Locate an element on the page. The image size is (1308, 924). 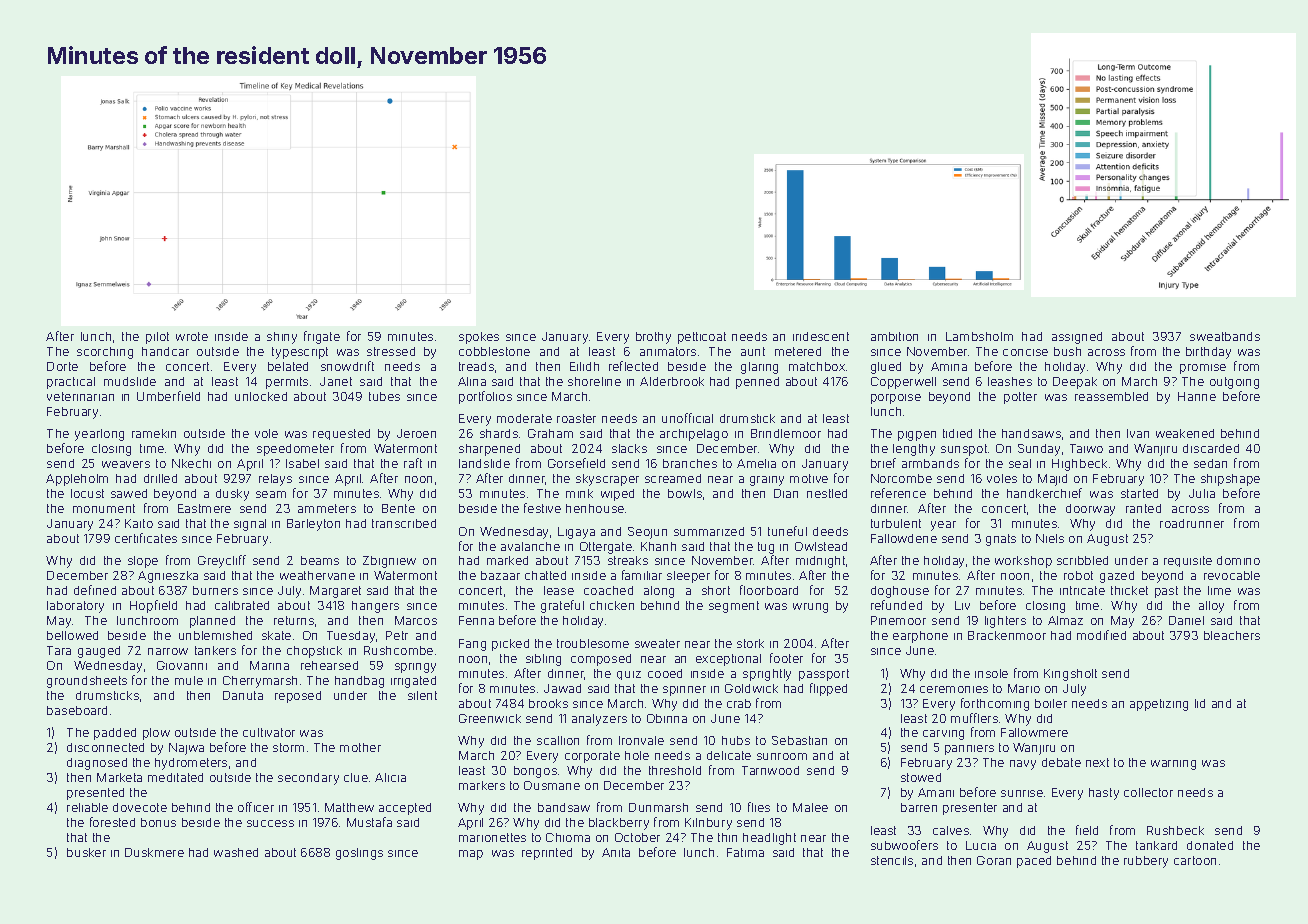
started is located at coordinates (1139, 493).
